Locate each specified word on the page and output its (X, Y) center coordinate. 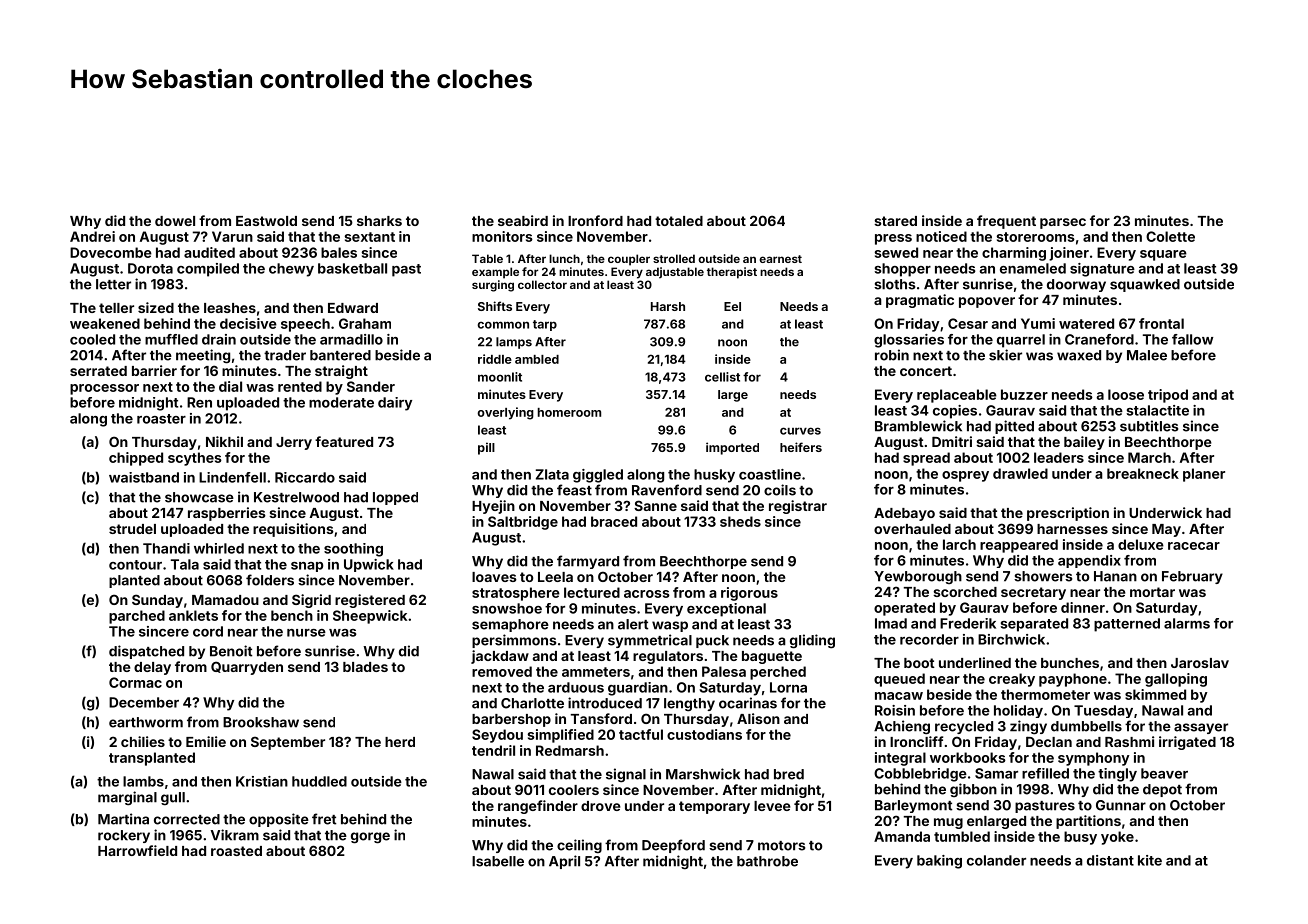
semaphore (510, 625)
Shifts (495, 306)
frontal (1161, 323)
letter (113, 284)
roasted (236, 851)
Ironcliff (916, 741)
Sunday (157, 601)
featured (344, 441)
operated (904, 609)
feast (574, 490)
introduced (605, 703)
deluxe (1141, 544)
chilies (143, 741)
